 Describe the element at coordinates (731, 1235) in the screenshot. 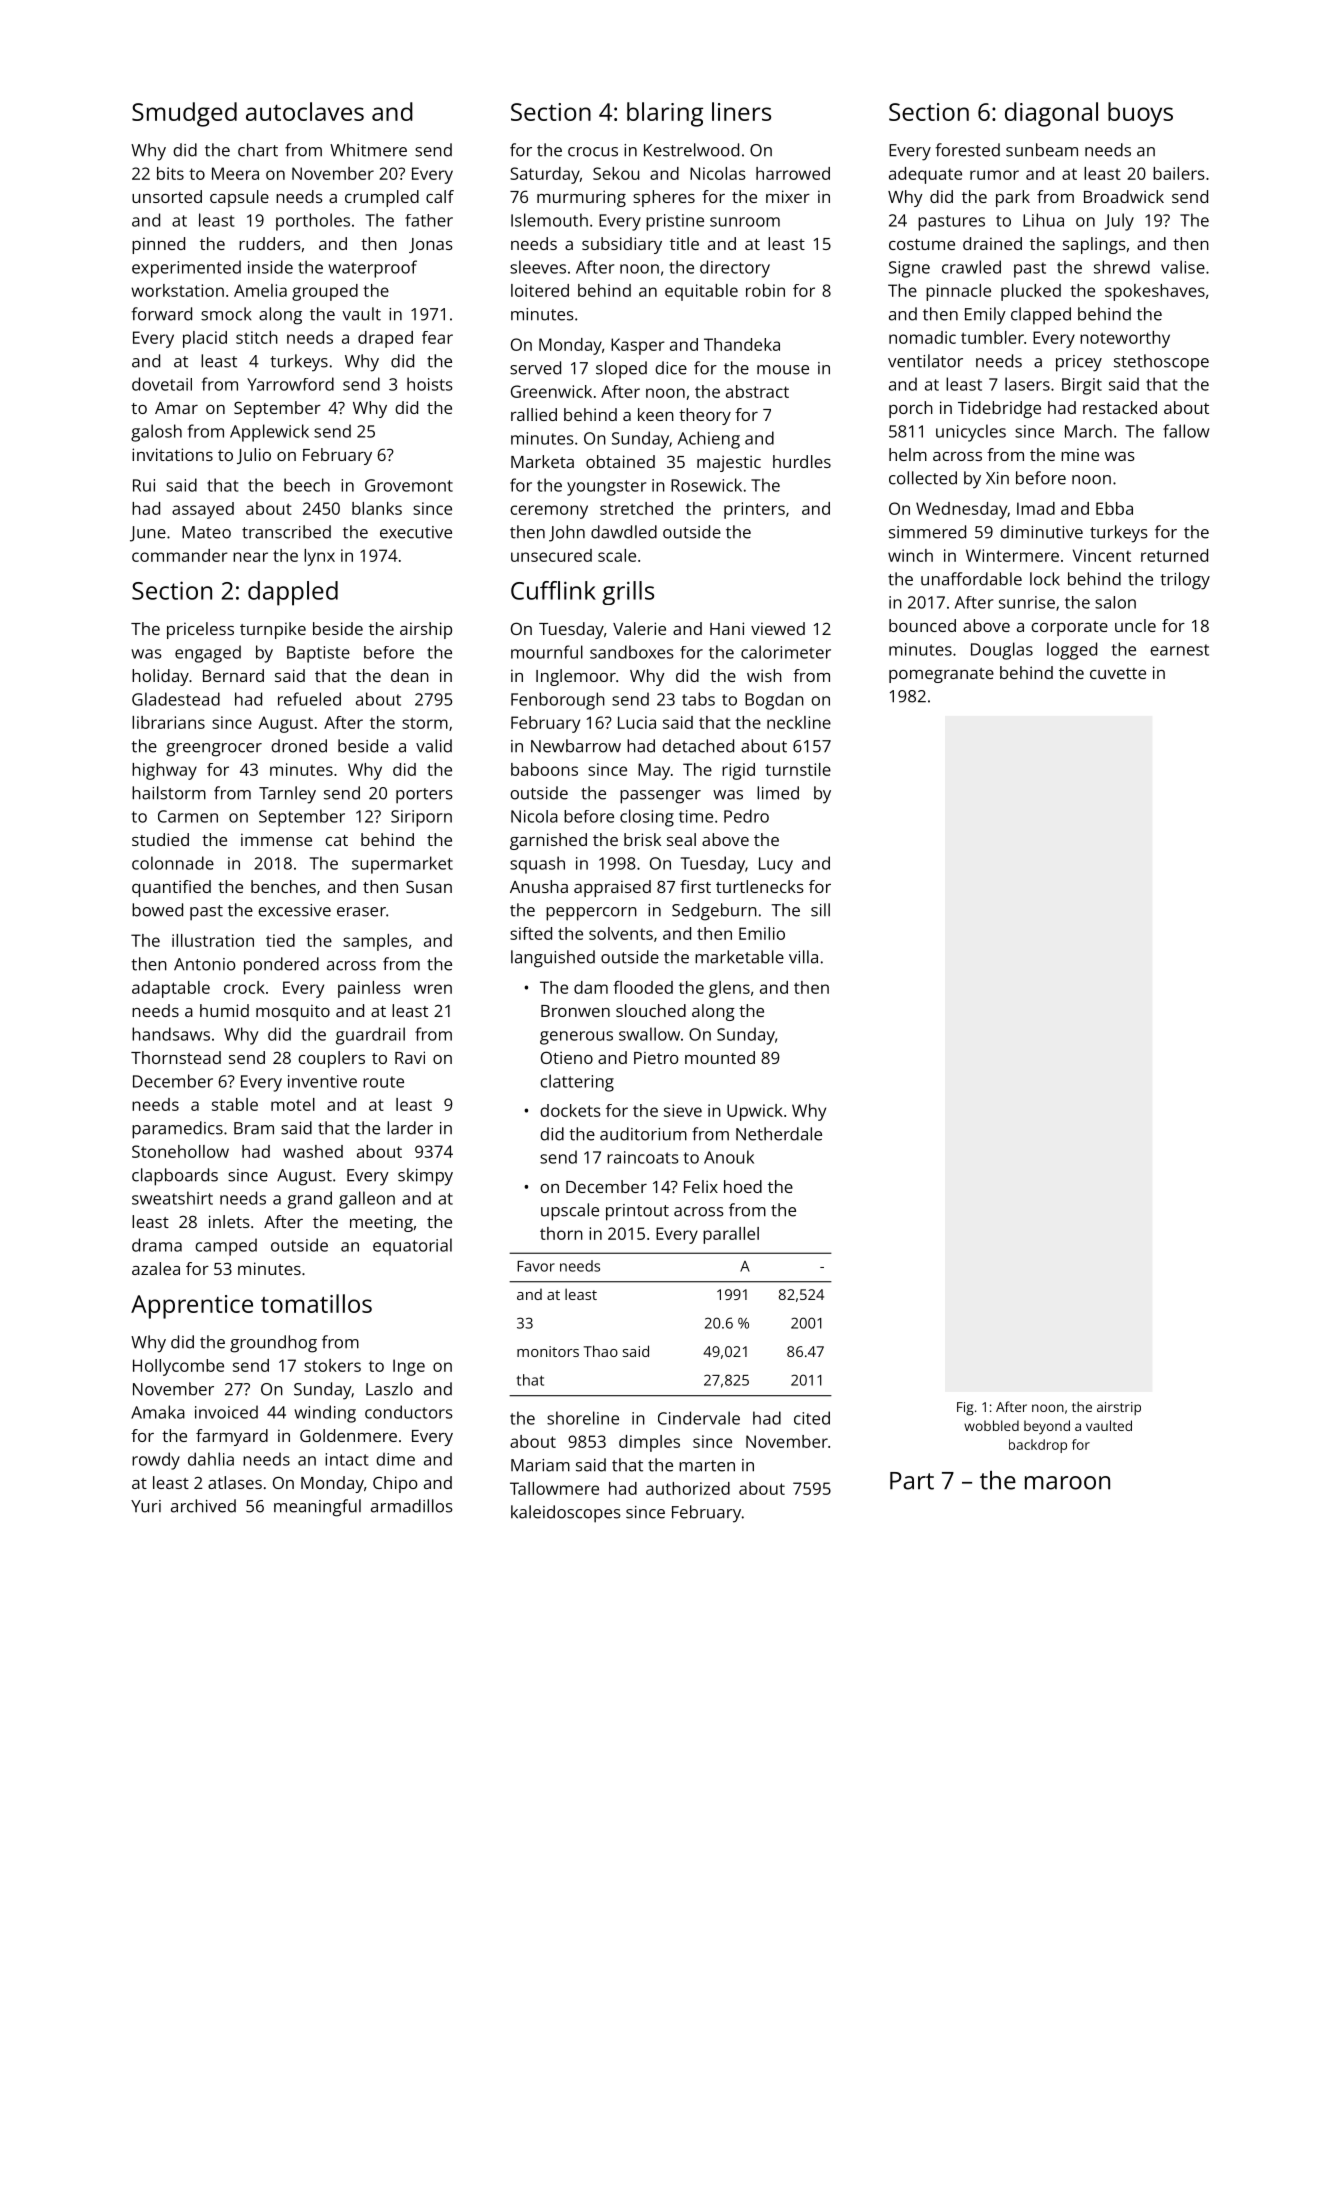

I see `parallel` at that location.
